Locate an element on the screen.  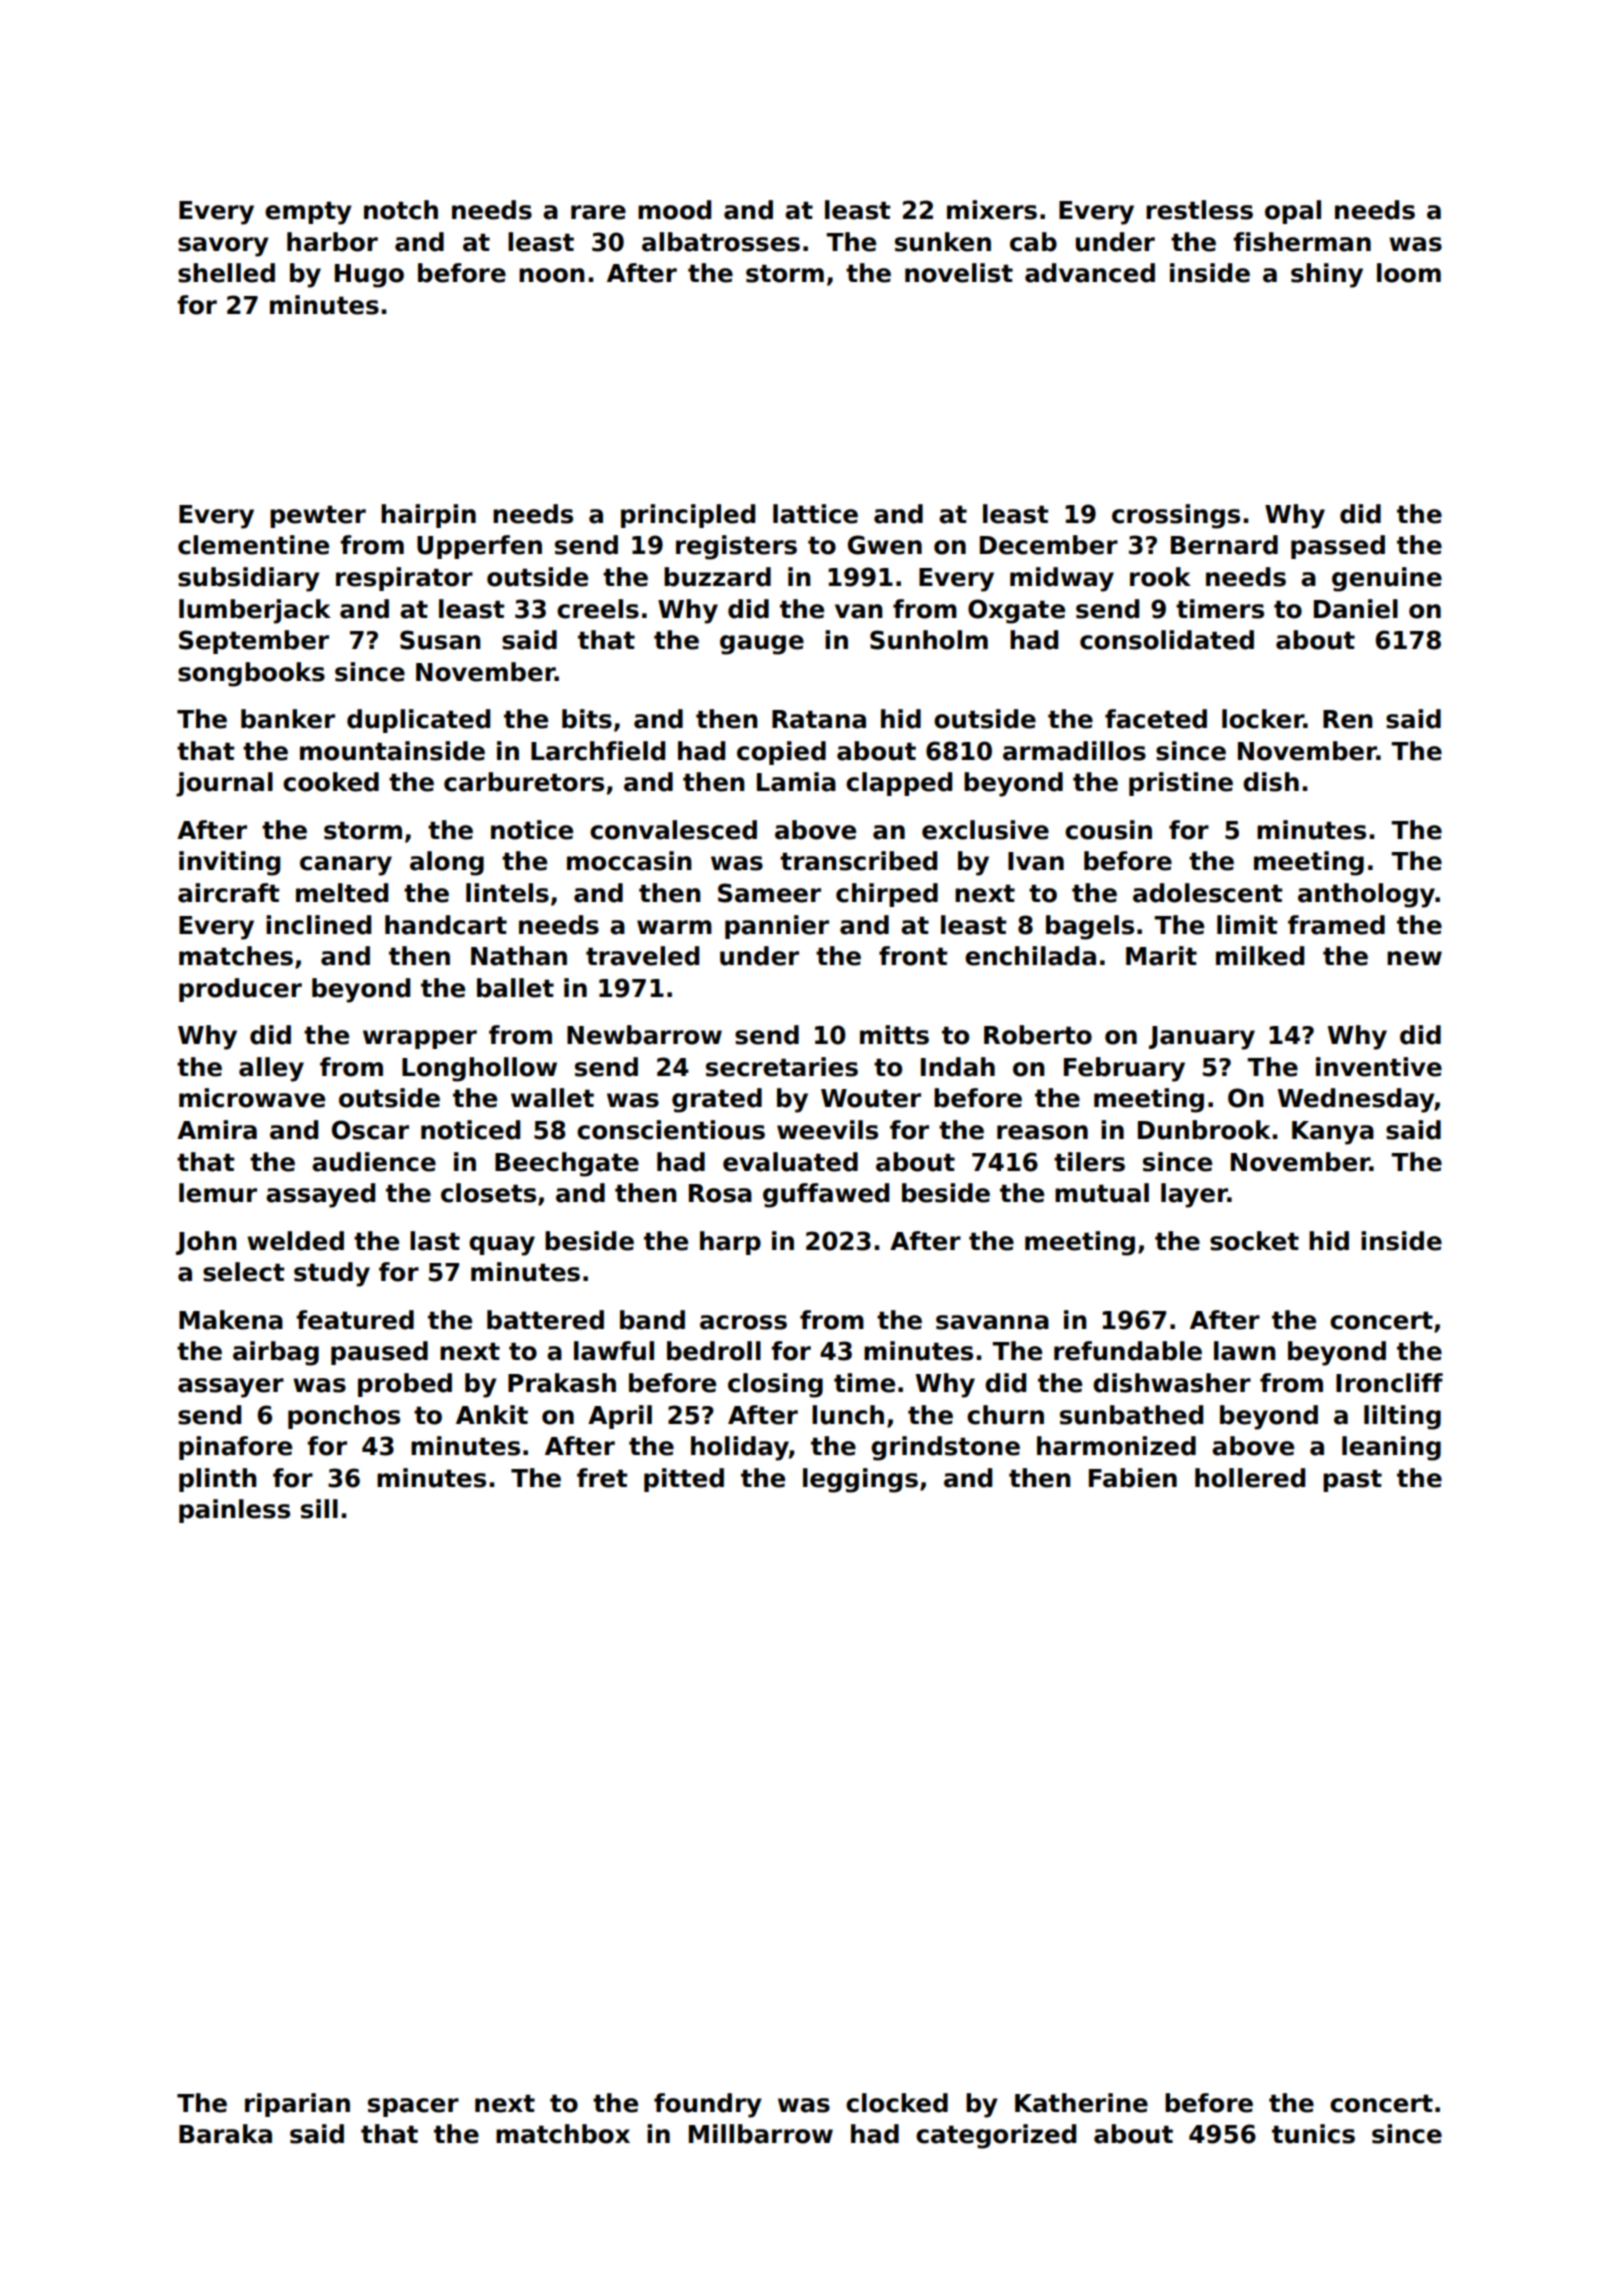
matchbox is located at coordinates (563, 2134).
